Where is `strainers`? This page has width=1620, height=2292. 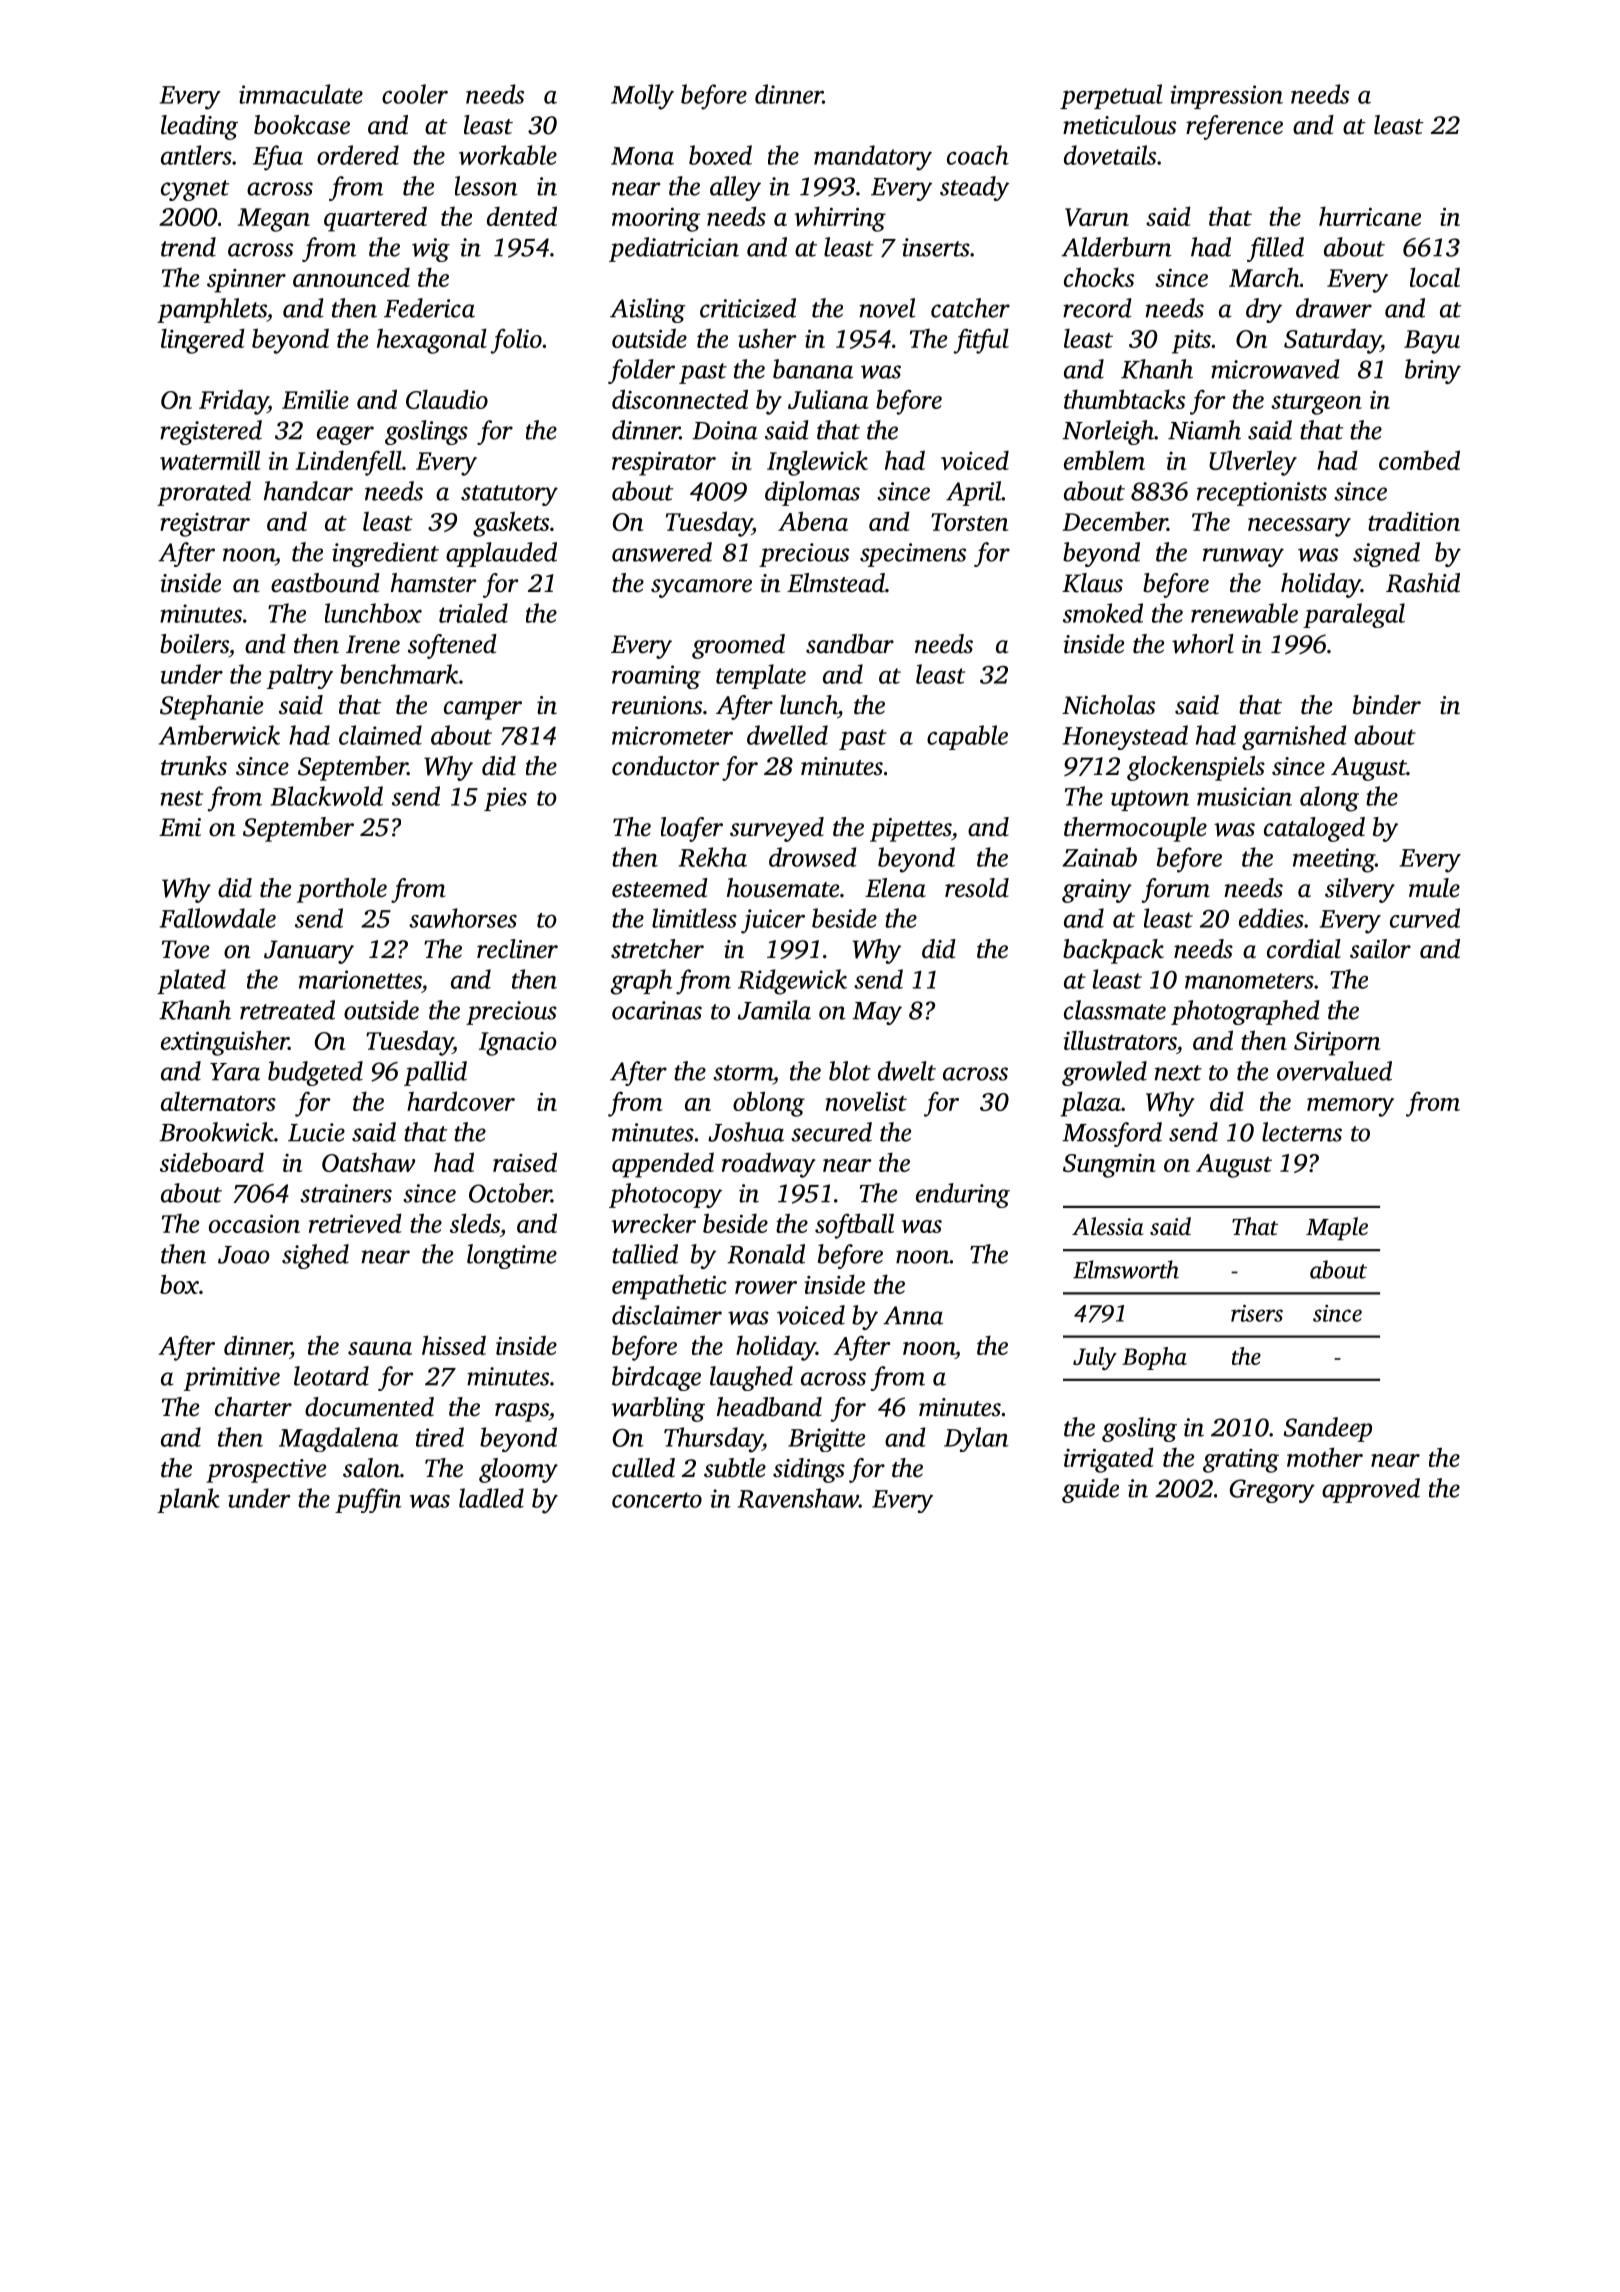 strainers is located at coordinates (346, 1193).
